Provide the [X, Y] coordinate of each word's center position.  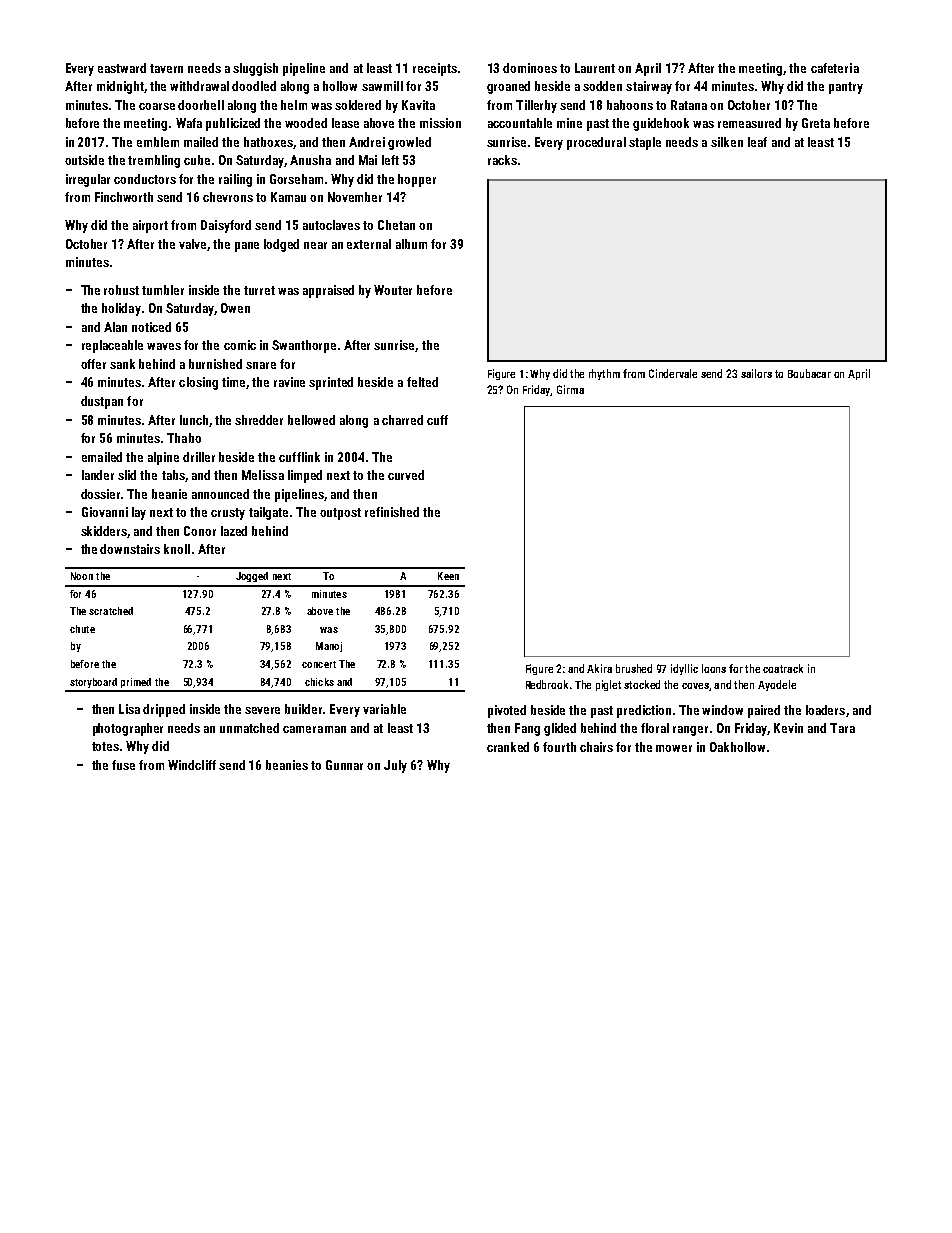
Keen [448, 576]
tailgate [268, 513]
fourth [559, 747]
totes [105, 746]
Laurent [595, 68]
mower [674, 748]
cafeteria [835, 68]
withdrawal [199, 86]
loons [714, 668]
